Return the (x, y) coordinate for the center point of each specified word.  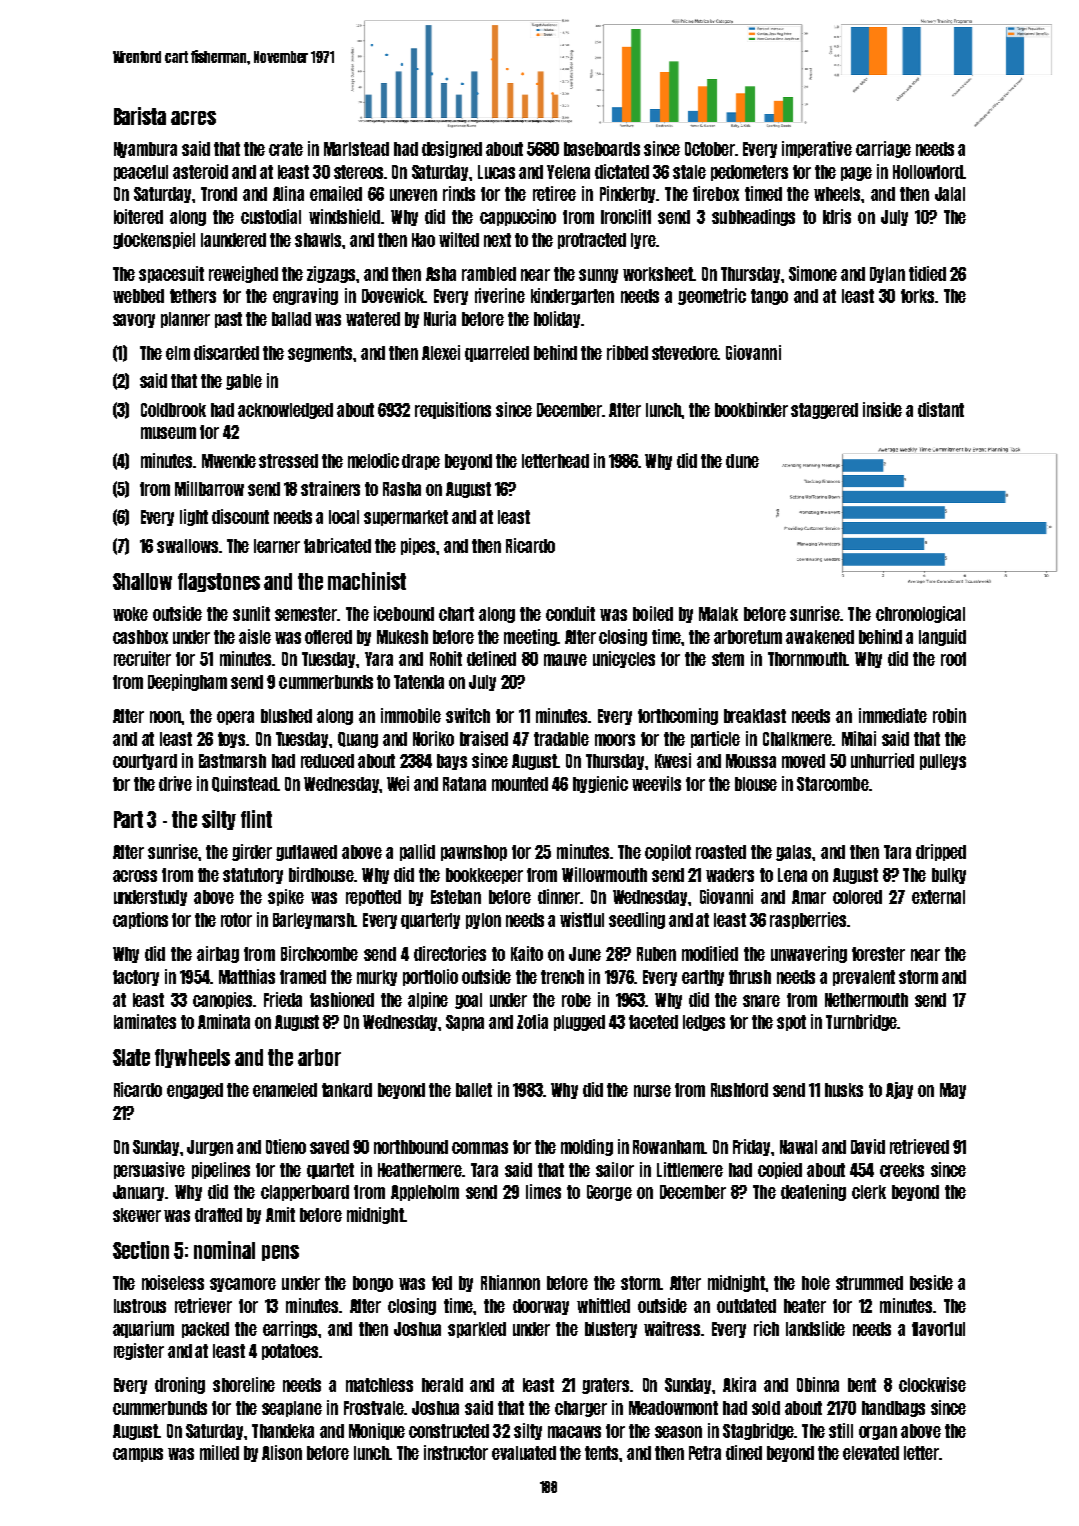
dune (742, 461)
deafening (813, 1192)
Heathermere (420, 1170)
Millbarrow (209, 488)
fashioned (342, 999)
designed (452, 149)
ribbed (627, 352)
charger (581, 1409)
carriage (883, 149)
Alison (282, 1452)
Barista (140, 116)
